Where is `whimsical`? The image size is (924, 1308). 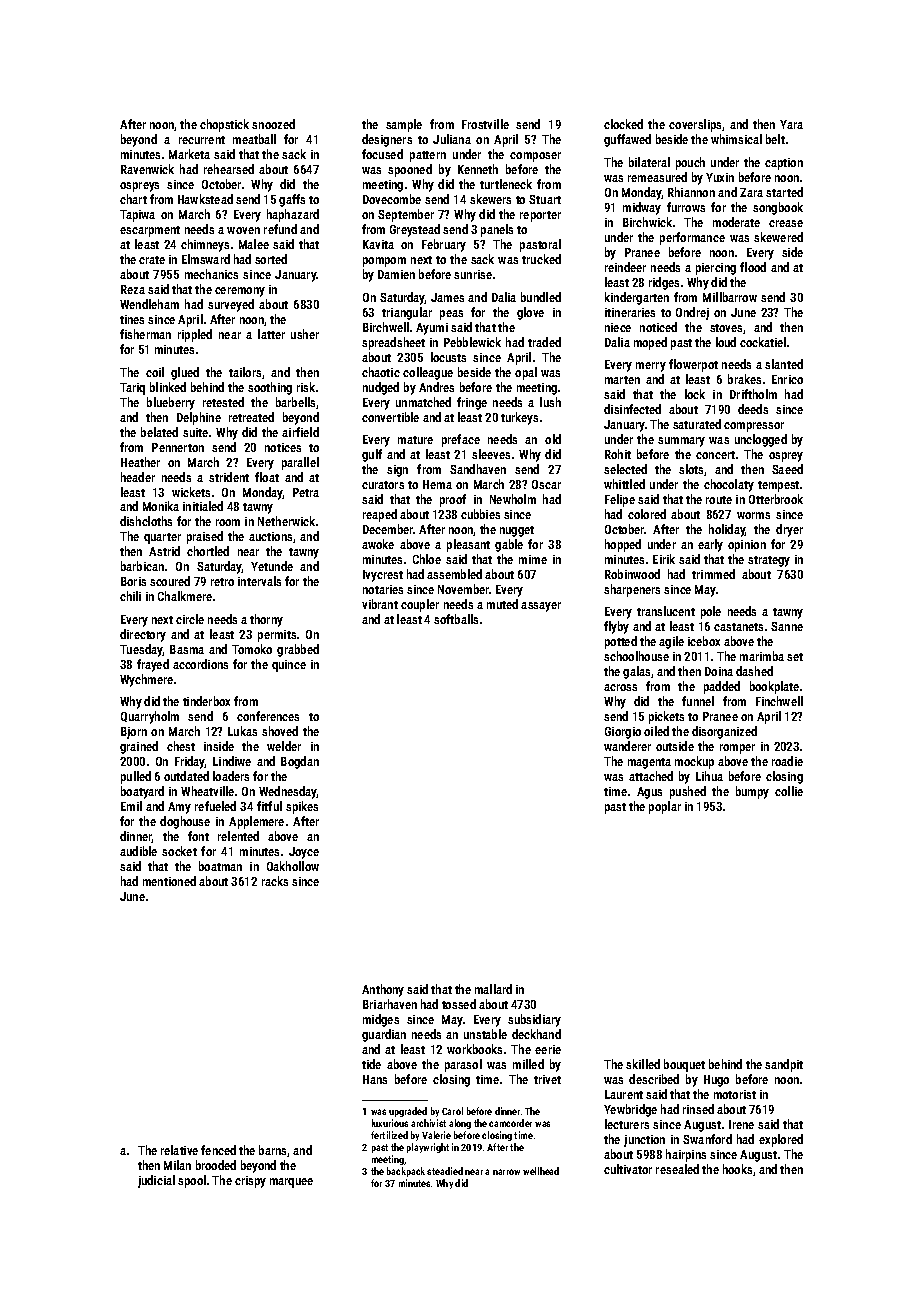
whimsical is located at coordinates (736, 139).
